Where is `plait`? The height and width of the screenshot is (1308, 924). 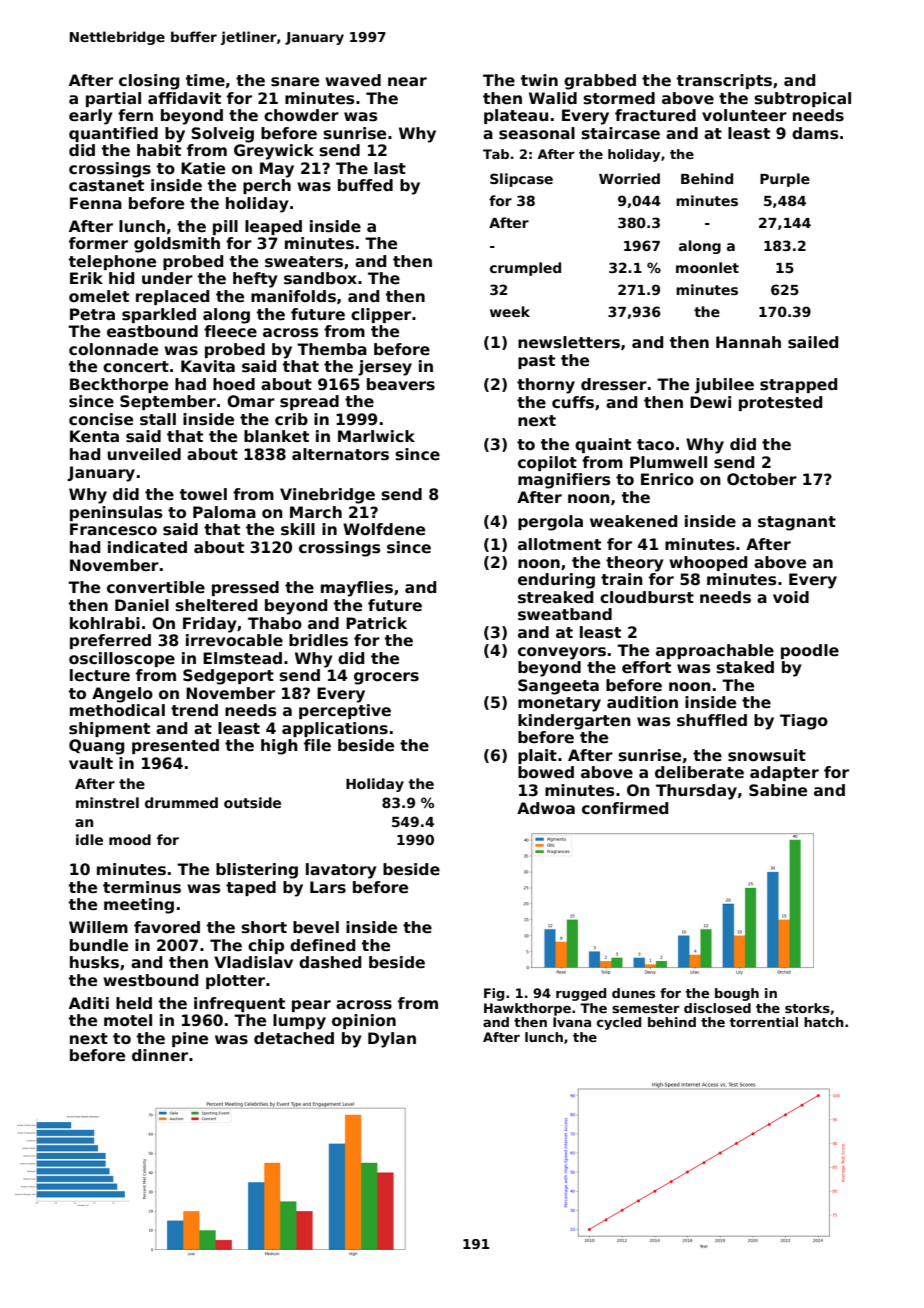 plait is located at coordinates (537, 756).
